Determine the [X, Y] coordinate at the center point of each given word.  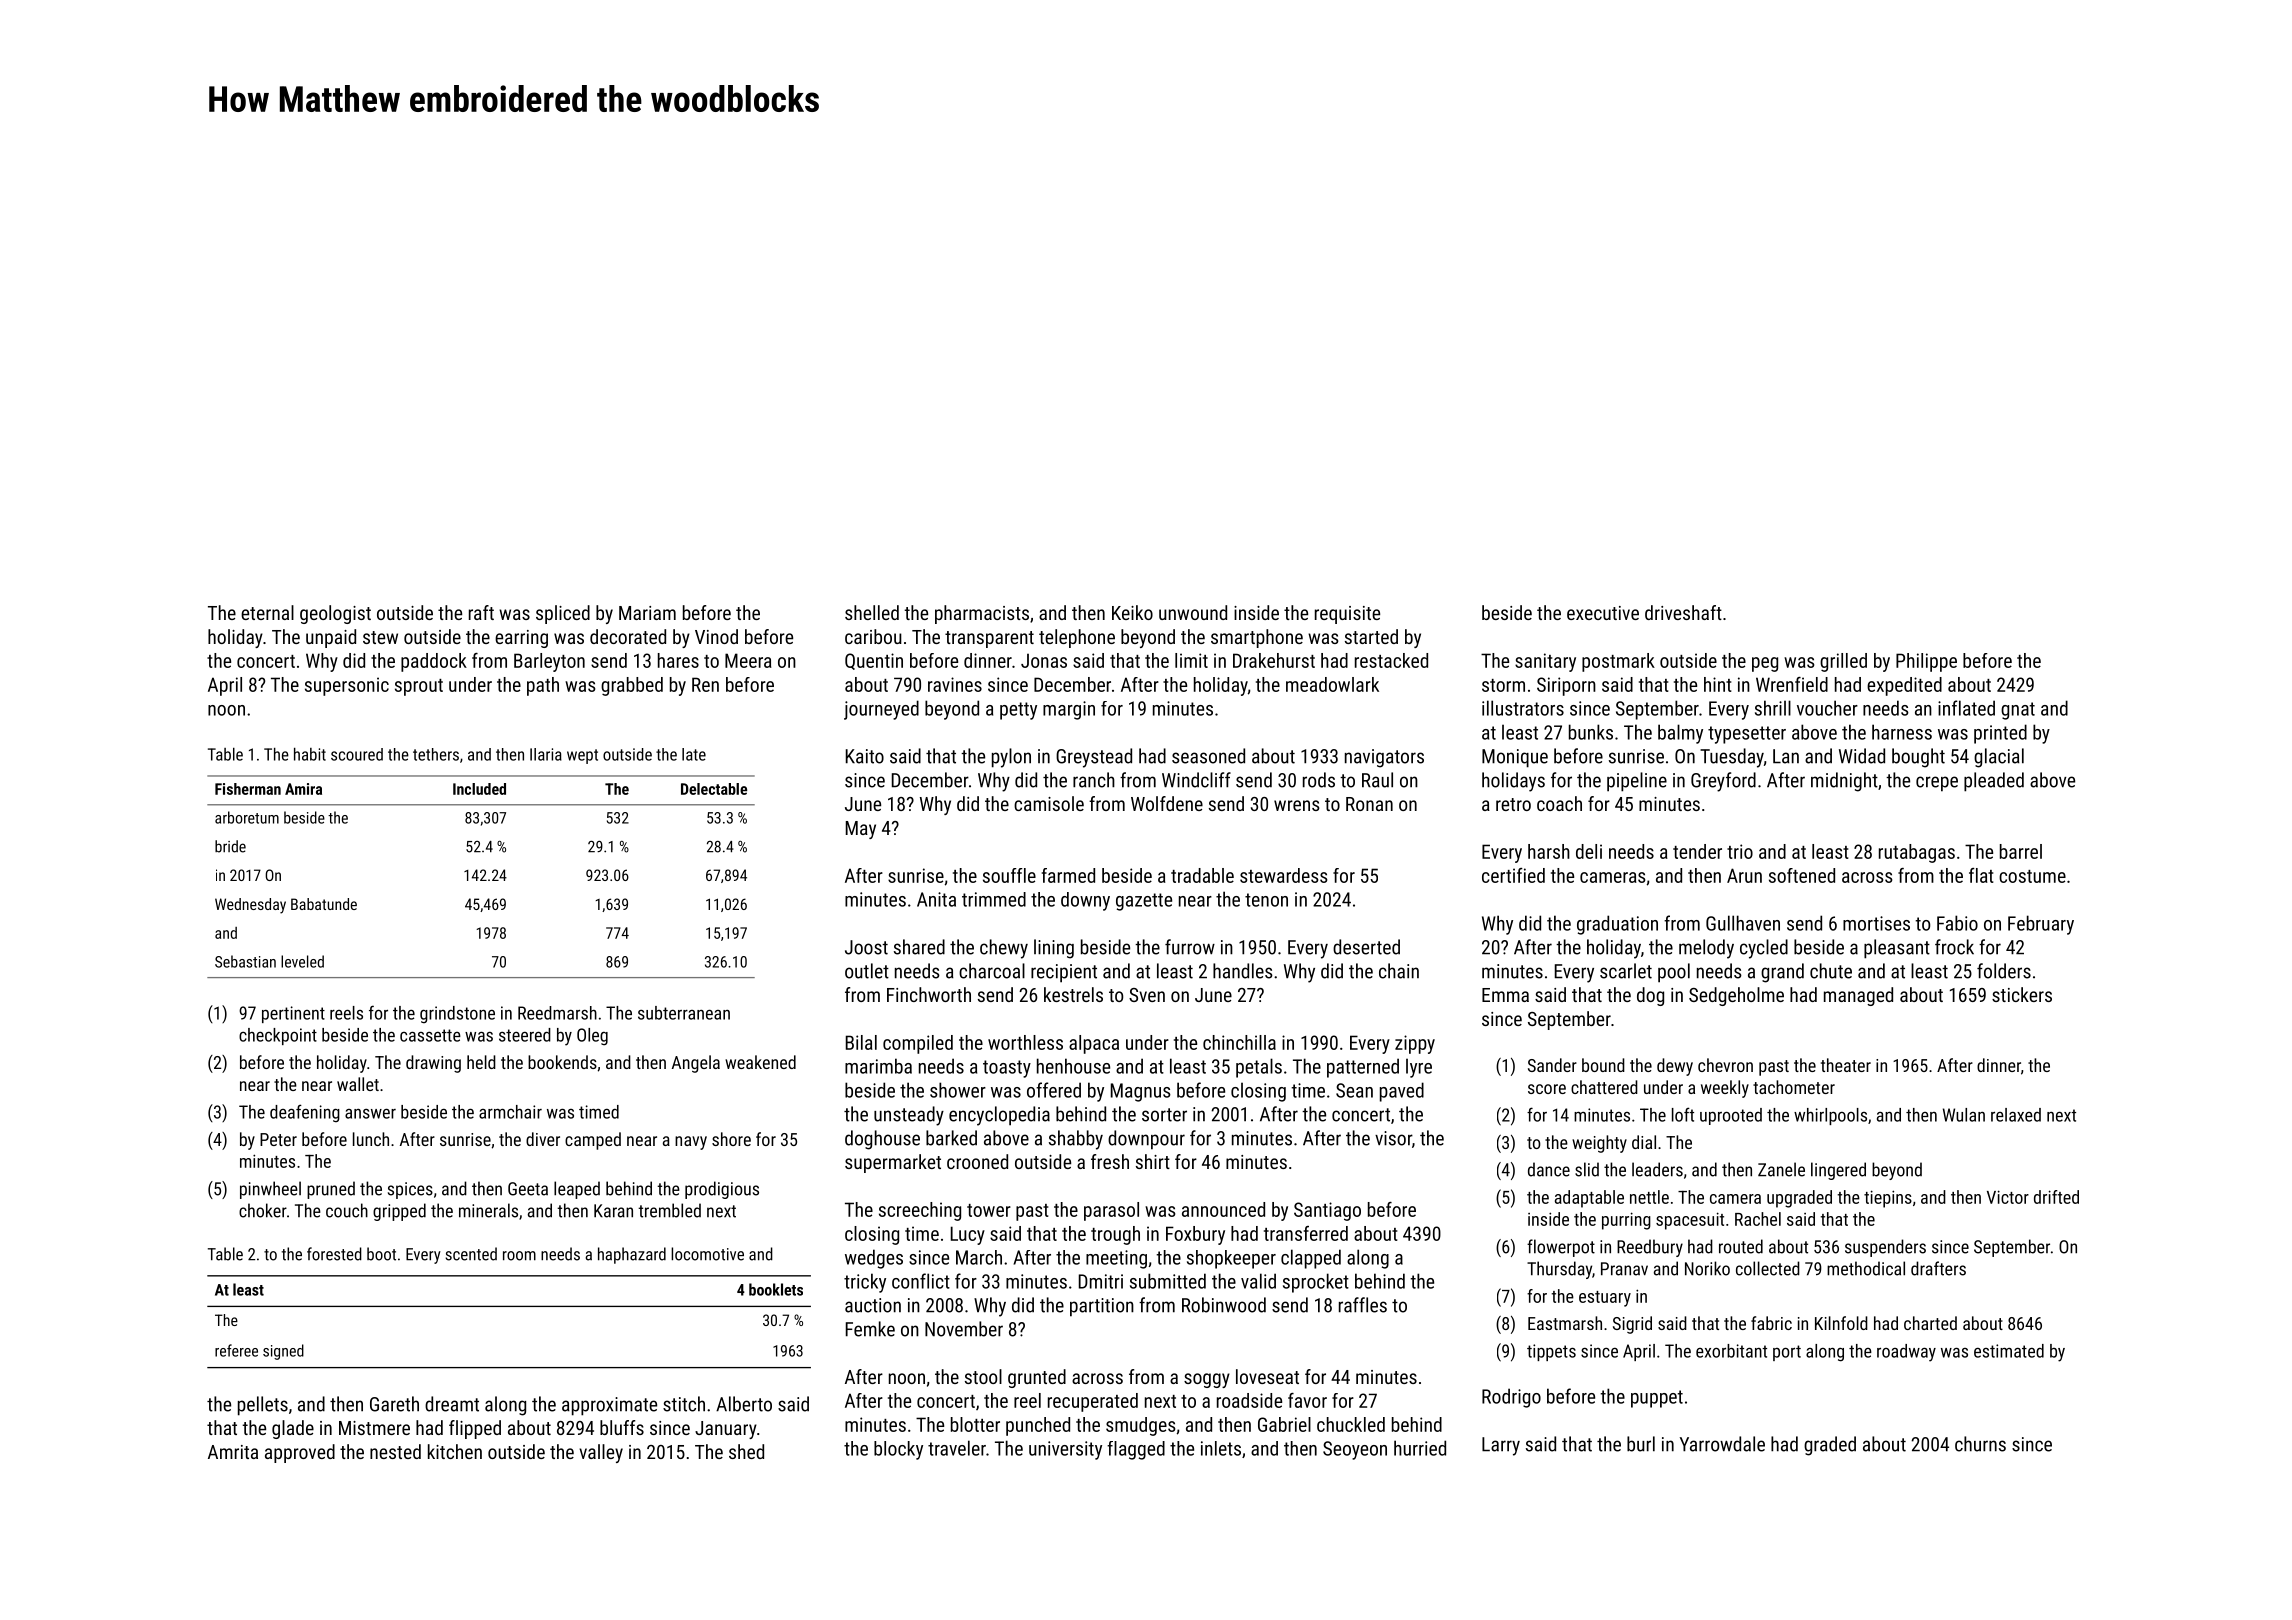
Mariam [647, 613]
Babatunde [324, 904]
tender [1697, 851]
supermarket [893, 1163]
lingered [1838, 1171]
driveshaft [1683, 612]
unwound [1193, 612]
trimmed [994, 899]
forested [334, 1254]
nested [395, 1451]
